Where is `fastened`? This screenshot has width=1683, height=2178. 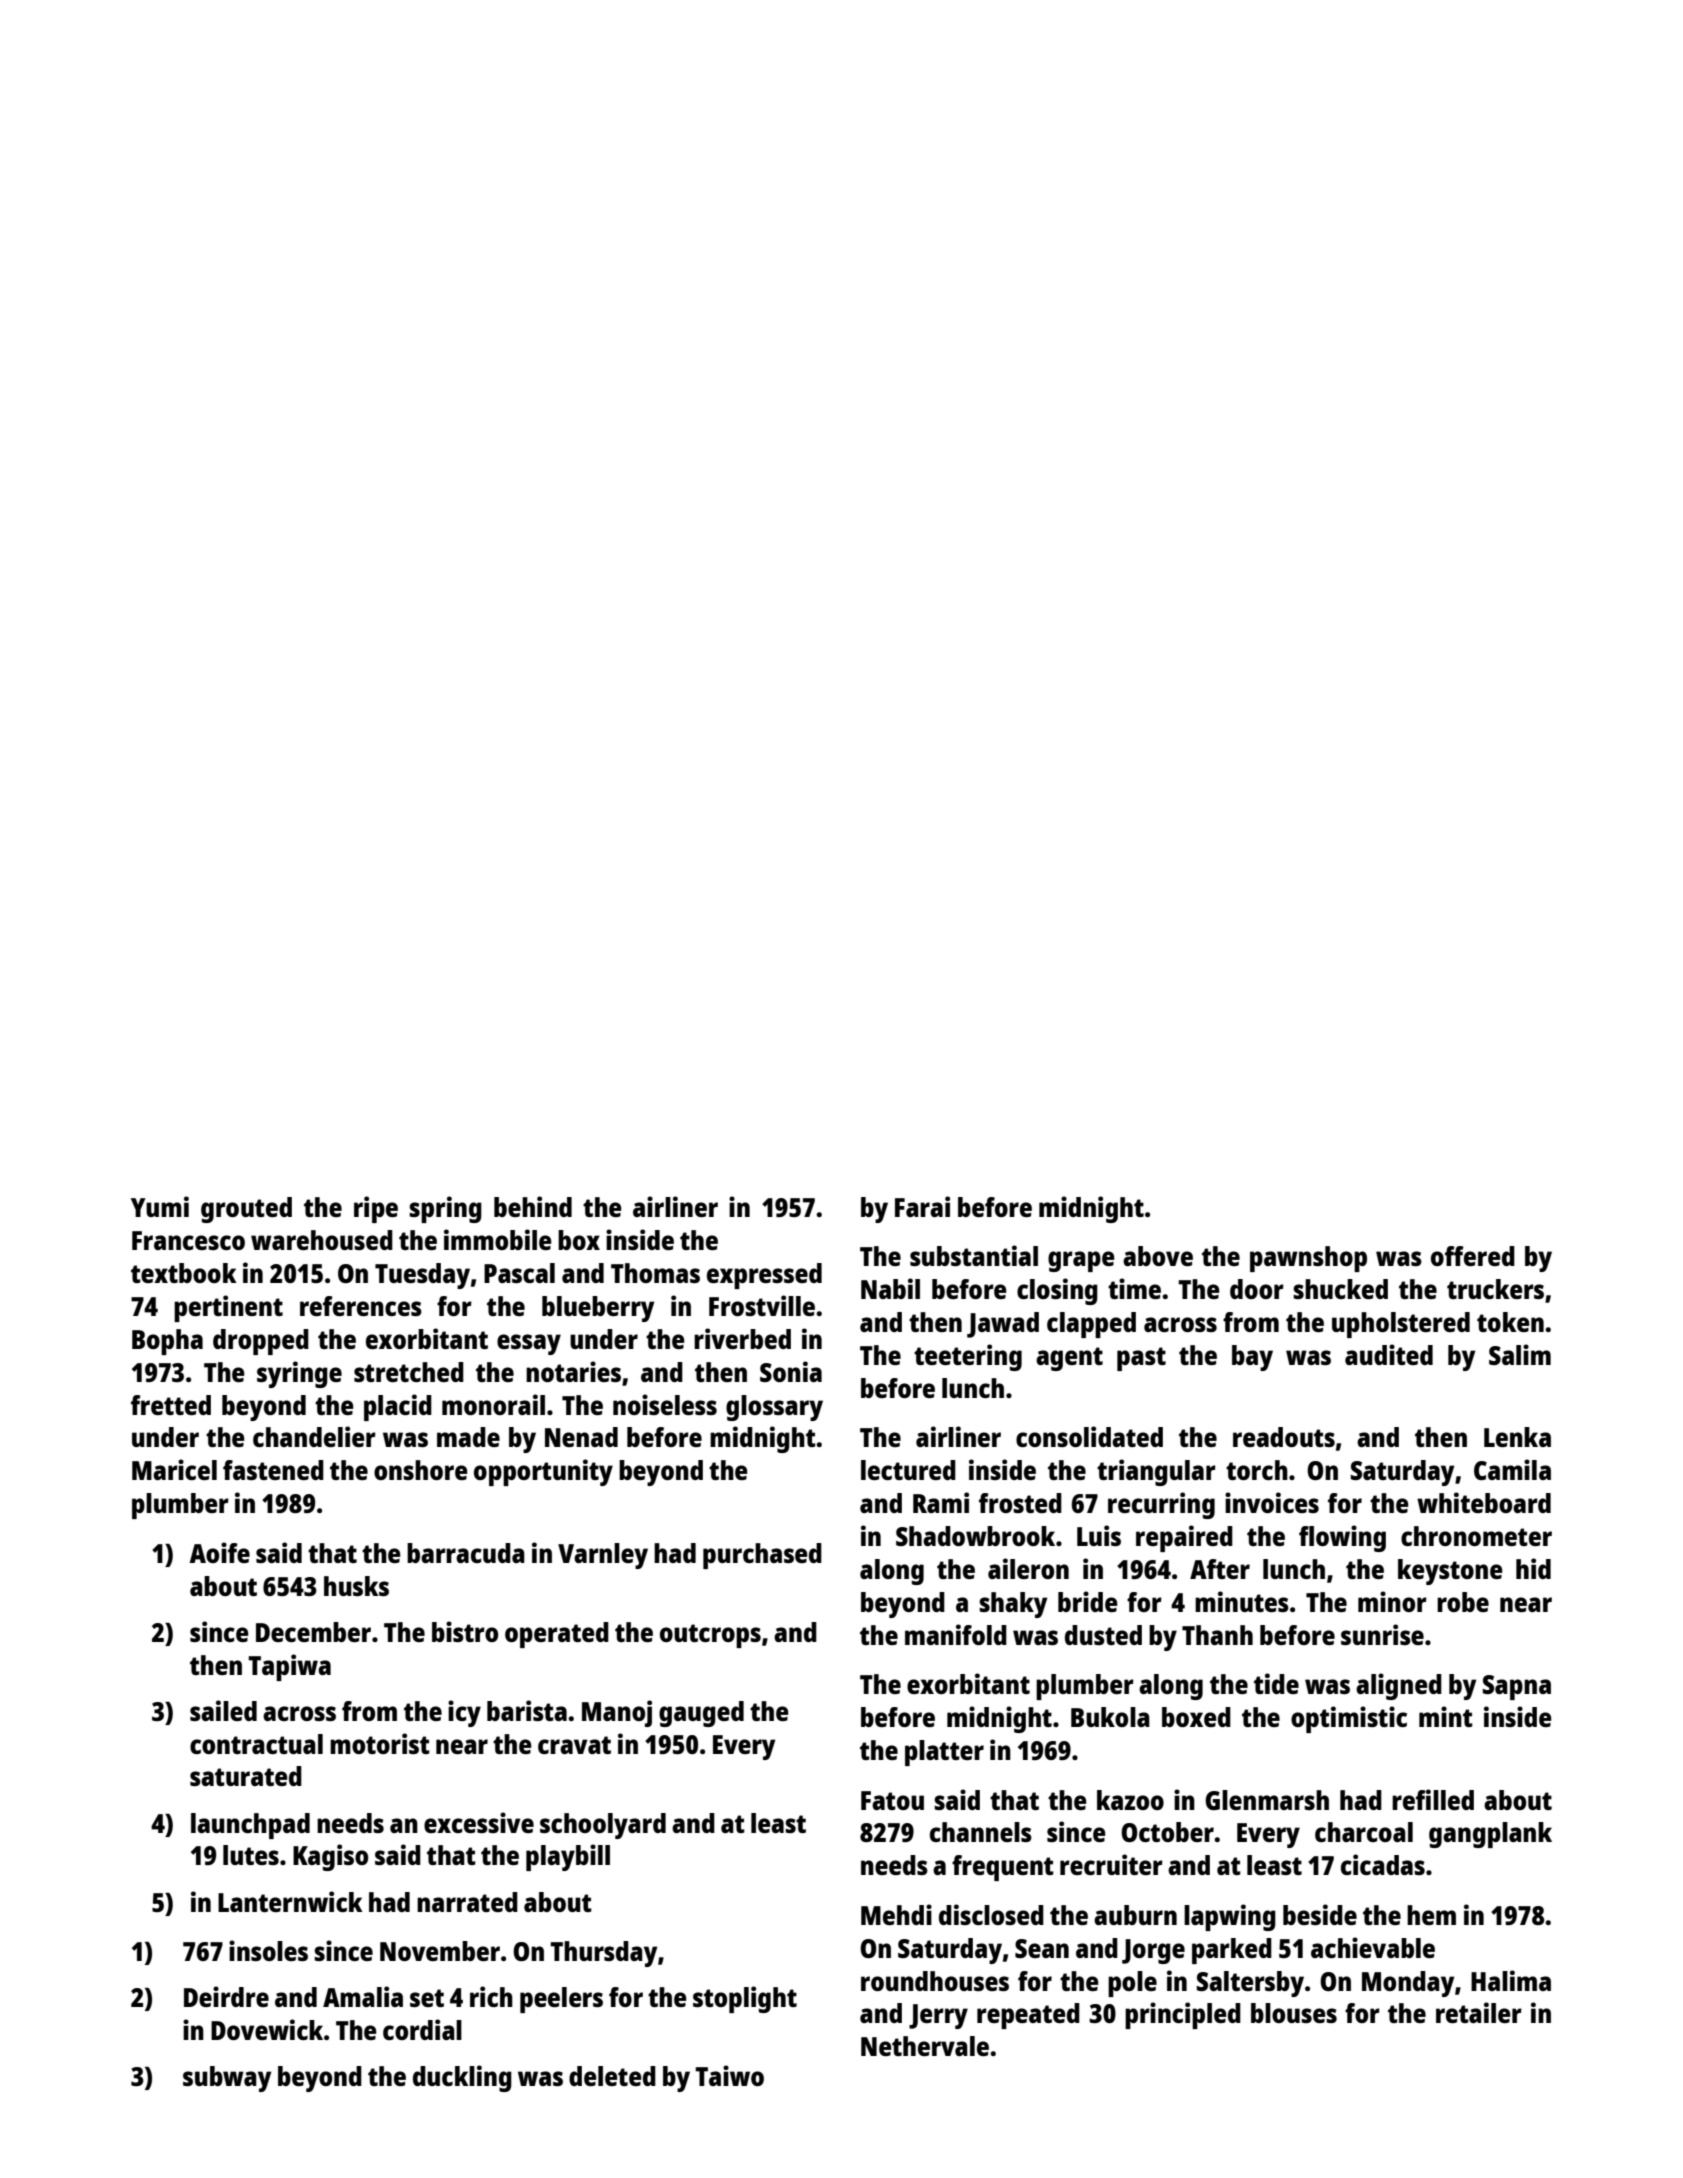
fastened is located at coordinates (273, 1470).
